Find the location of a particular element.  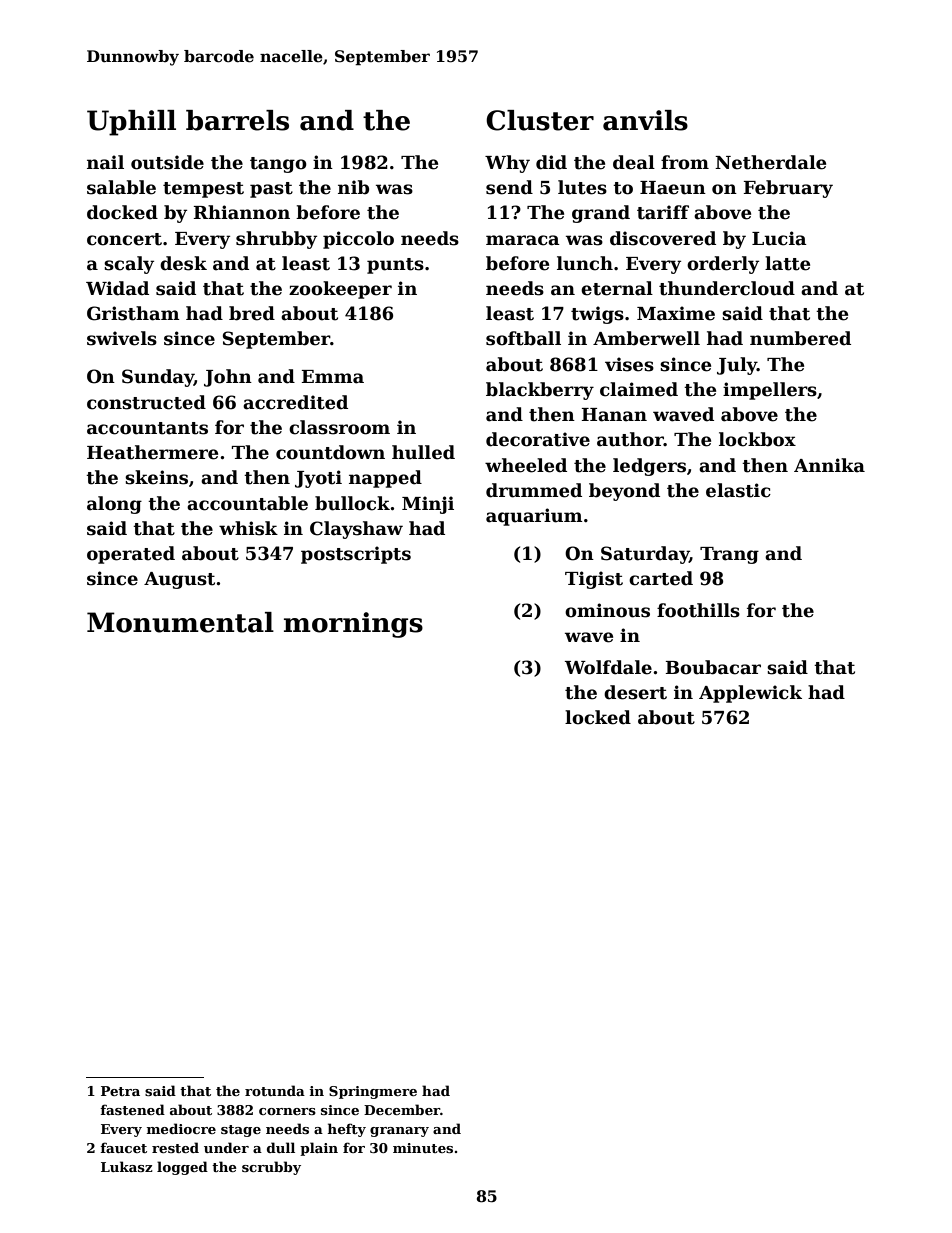

Lukasz is located at coordinates (127, 1166).
